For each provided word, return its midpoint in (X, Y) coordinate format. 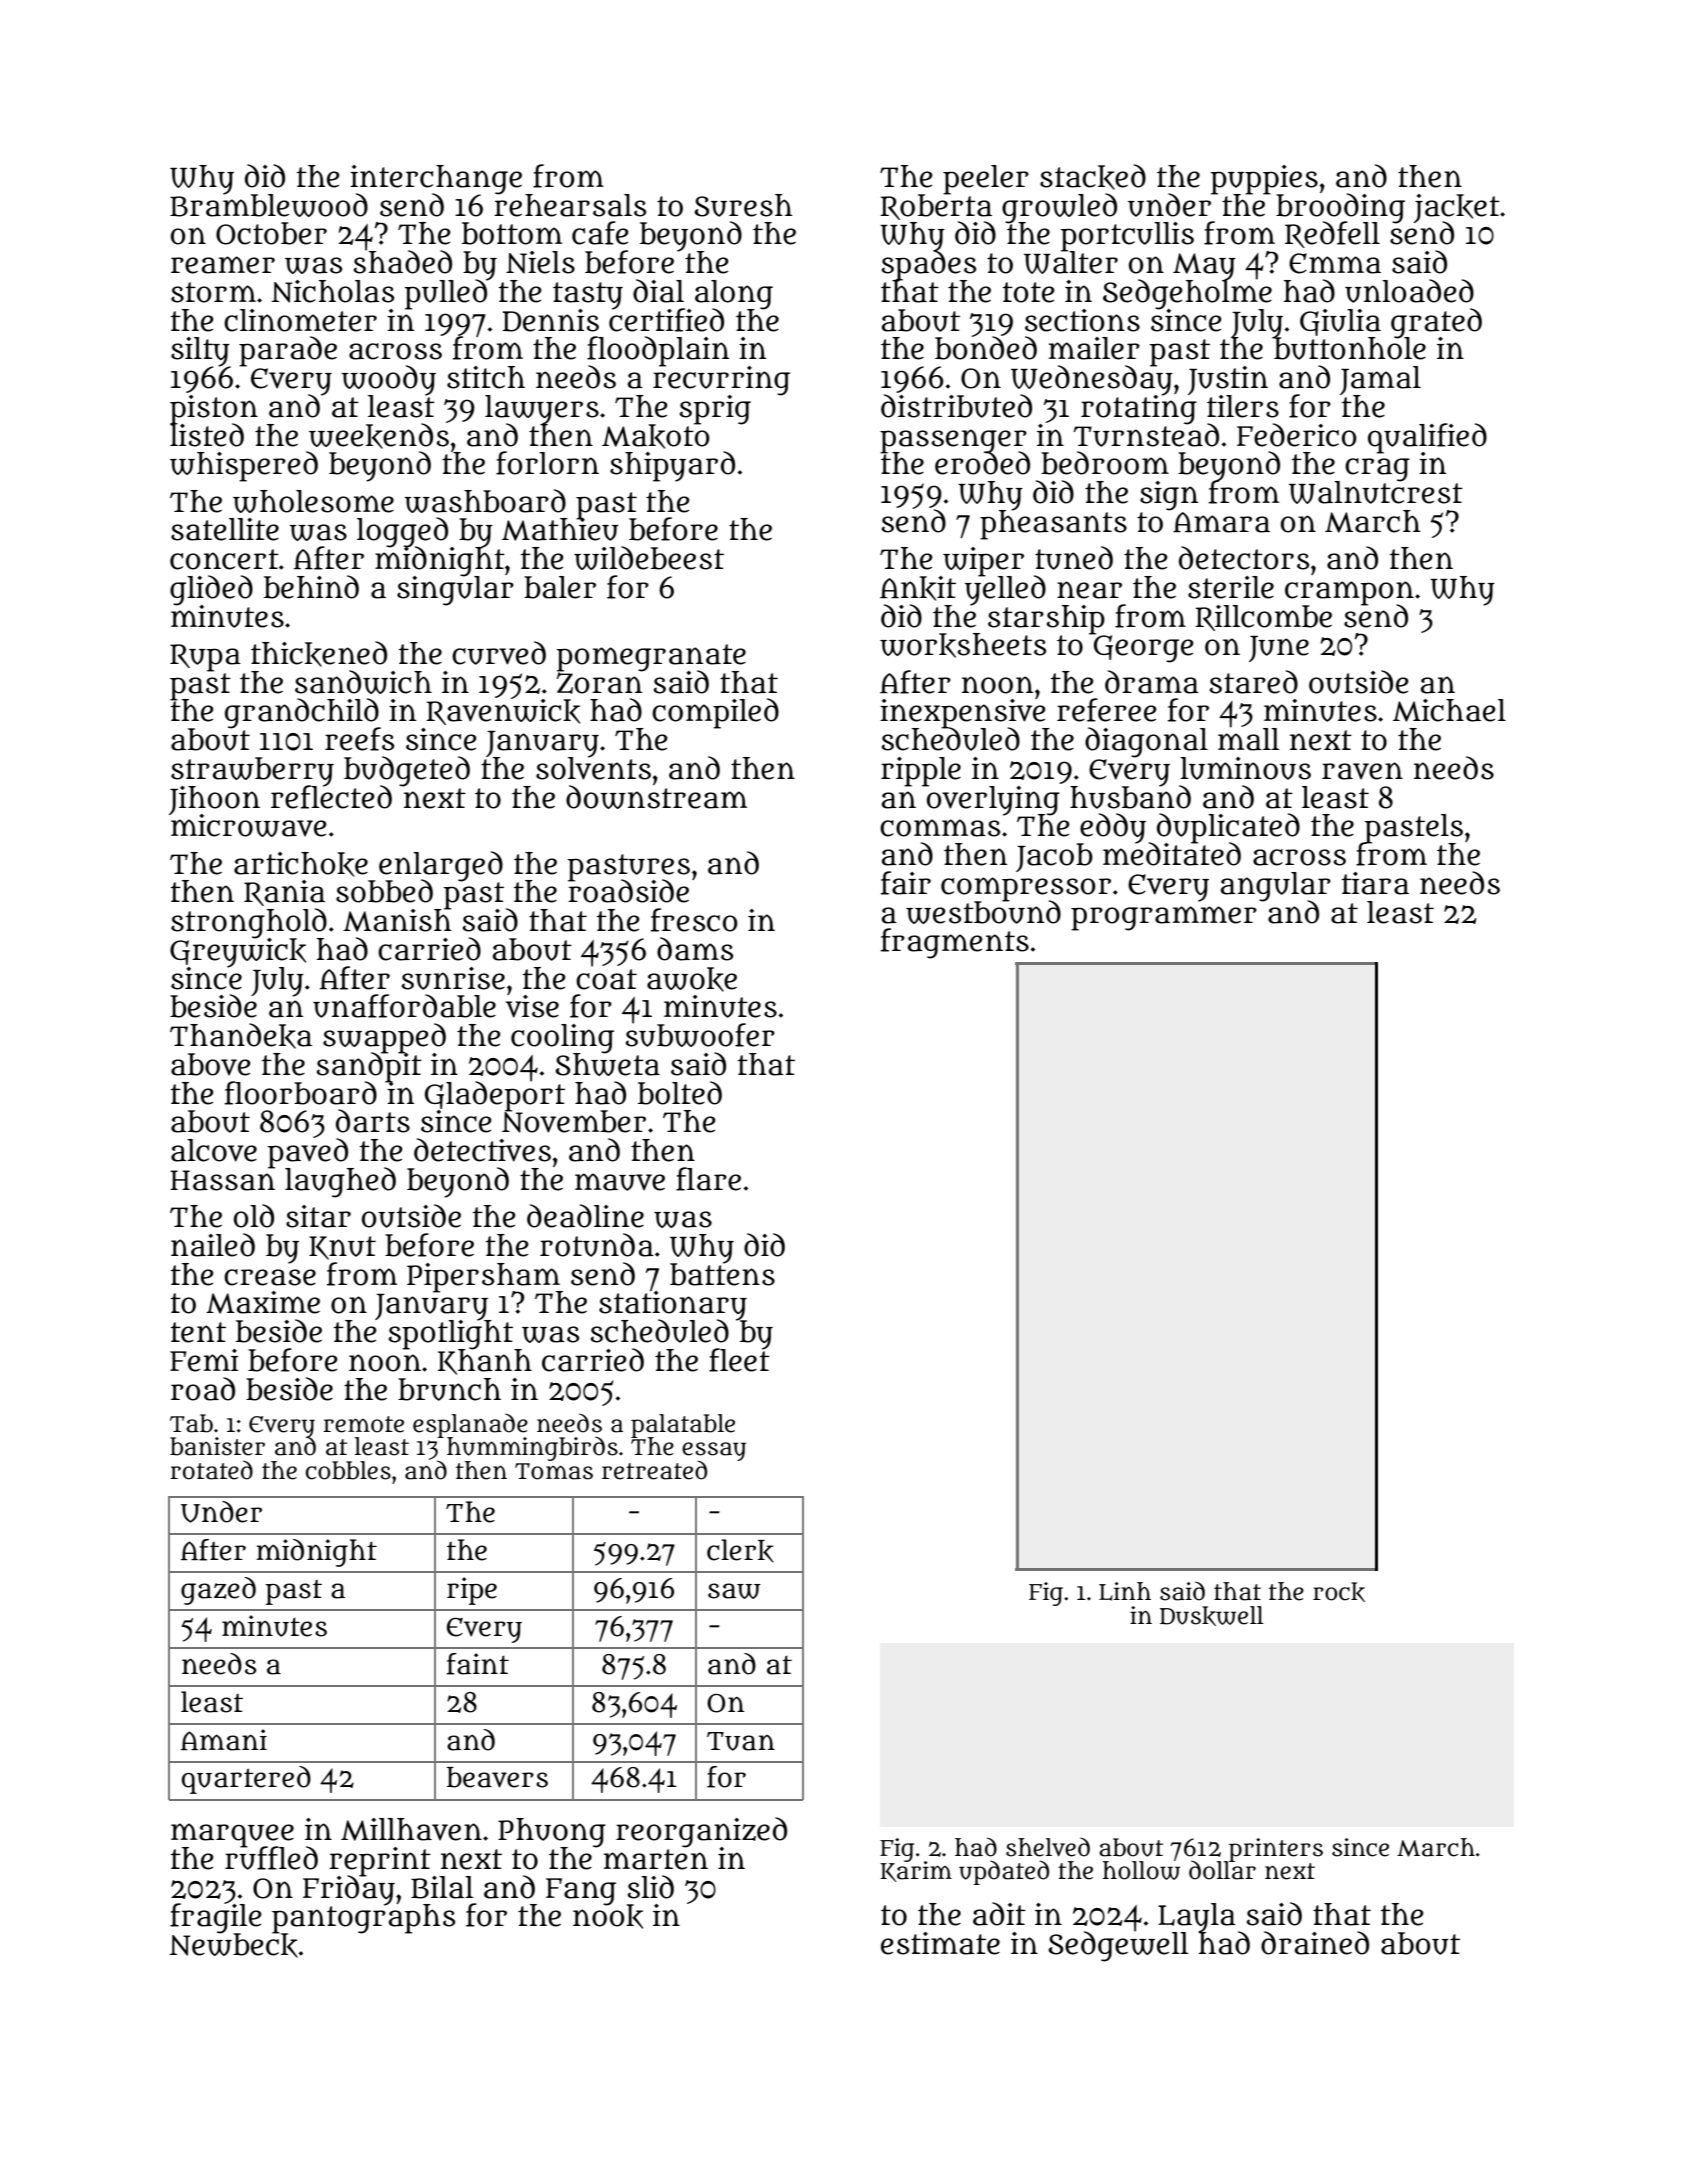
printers (1275, 1850)
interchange (436, 179)
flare (708, 1179)
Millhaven (411, 1829)
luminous (1245, 768)
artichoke (301, 864)
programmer (1164, 918)
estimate (940, 1943)
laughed (340, 1183)
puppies (1264, 179)
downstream (656, 797)
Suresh (743, 205)
